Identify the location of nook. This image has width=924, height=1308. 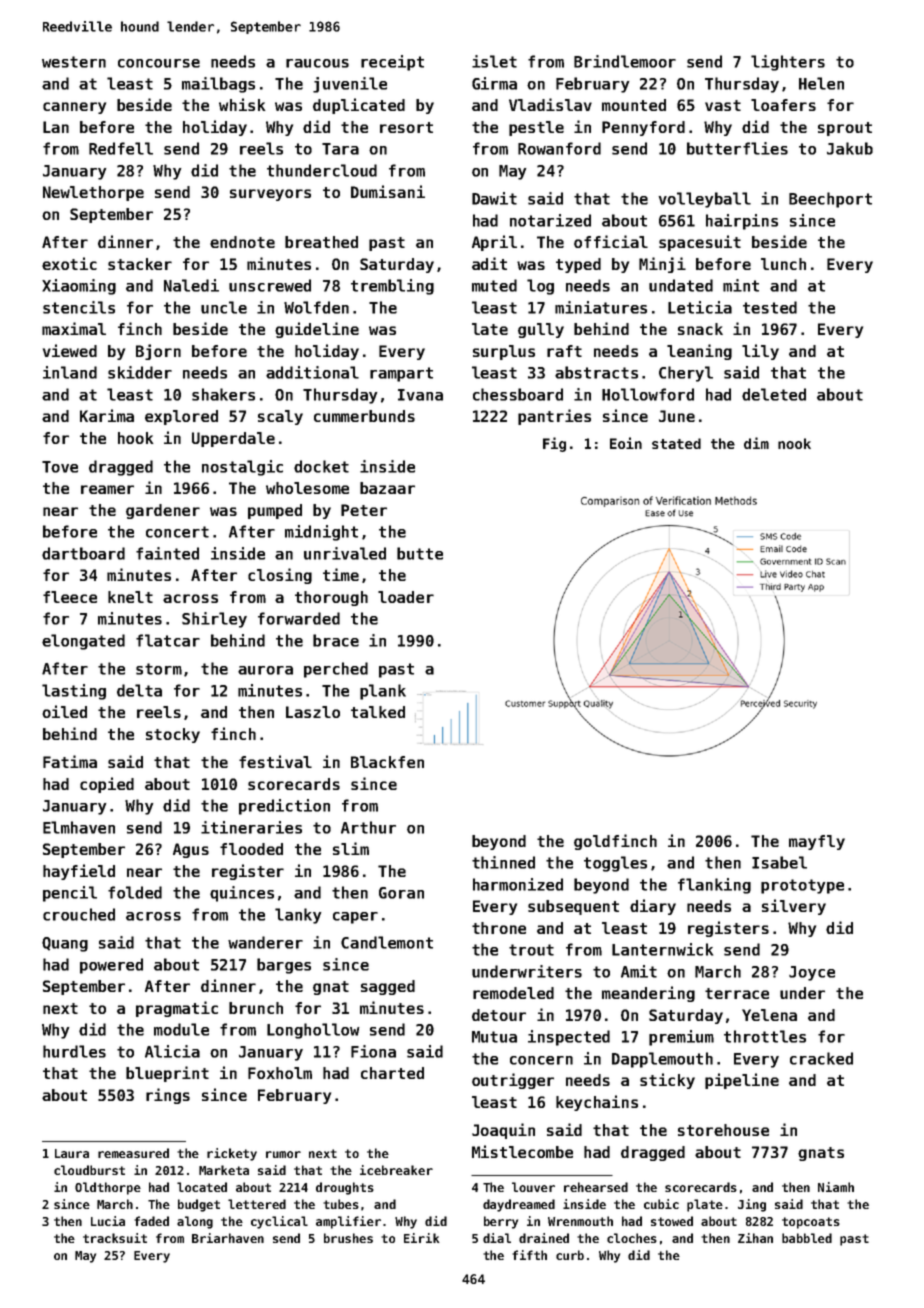
(794, 443).
